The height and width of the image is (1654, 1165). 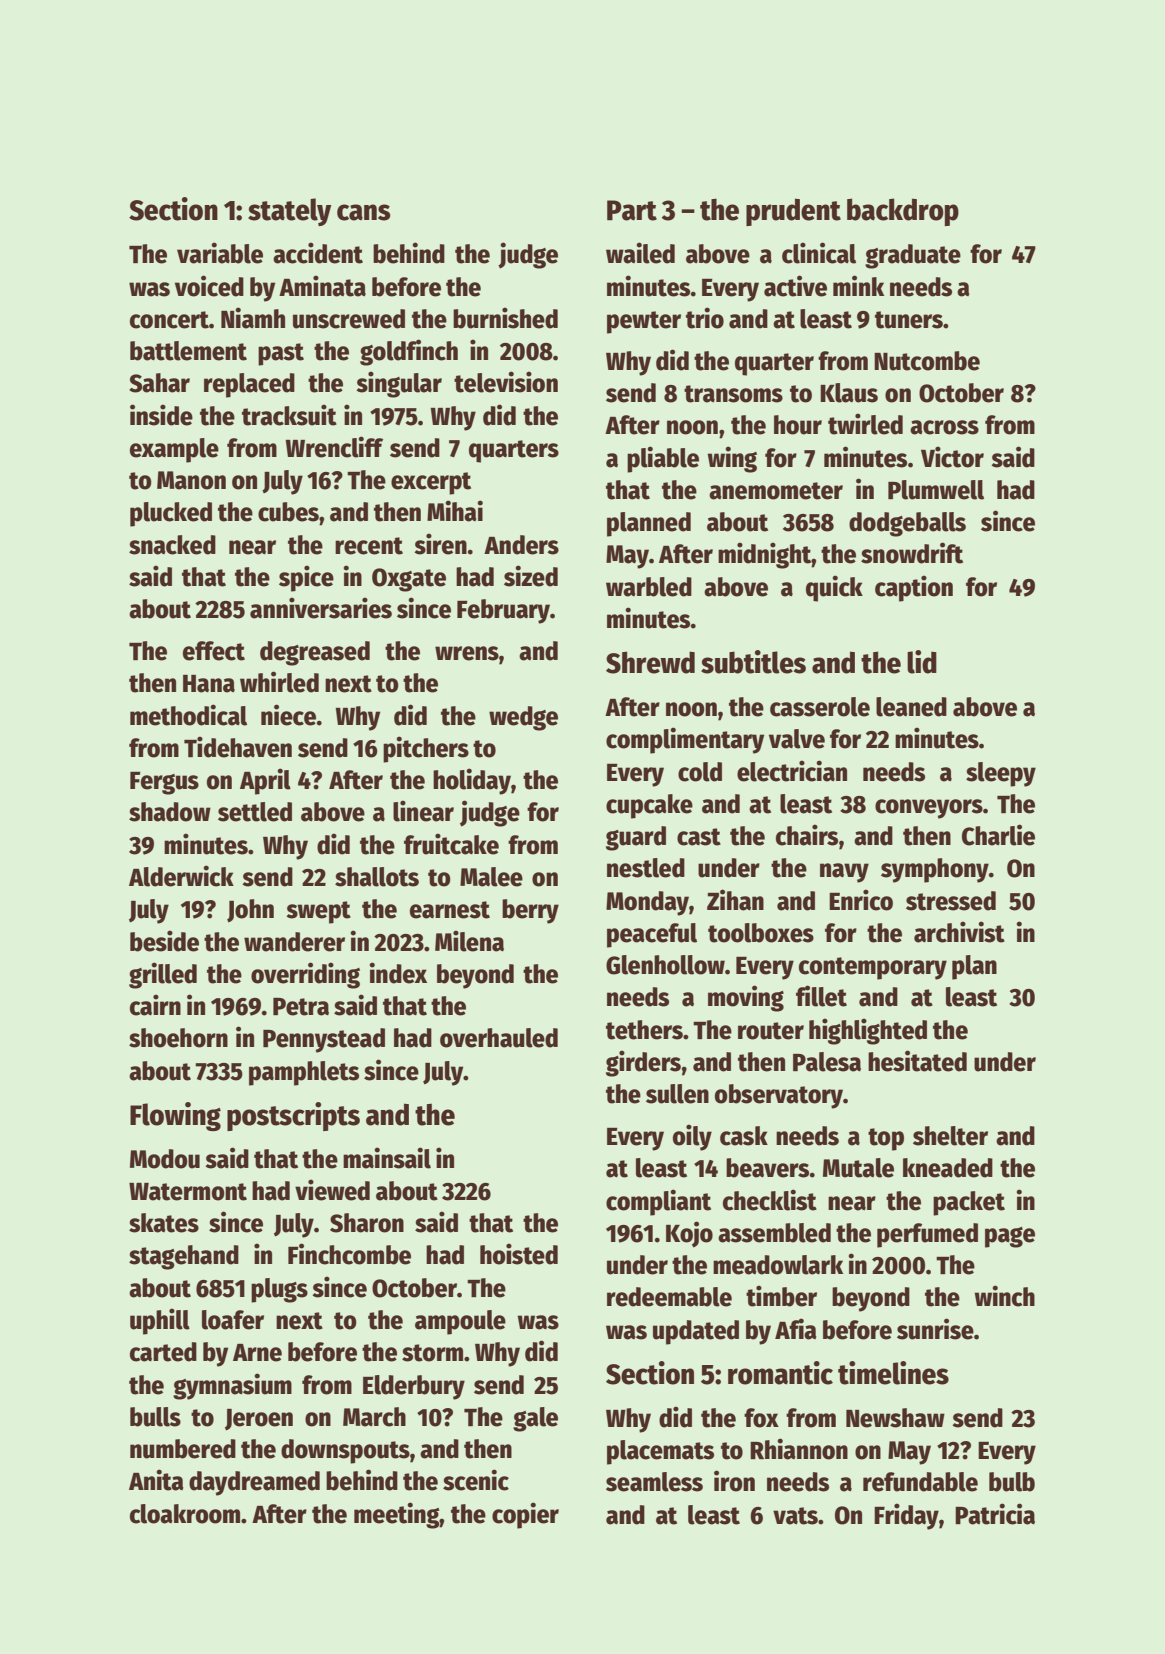 What do you see at coordinates (765, 555) in the image?
I see `midnight` at bounding box center [765, 555].
